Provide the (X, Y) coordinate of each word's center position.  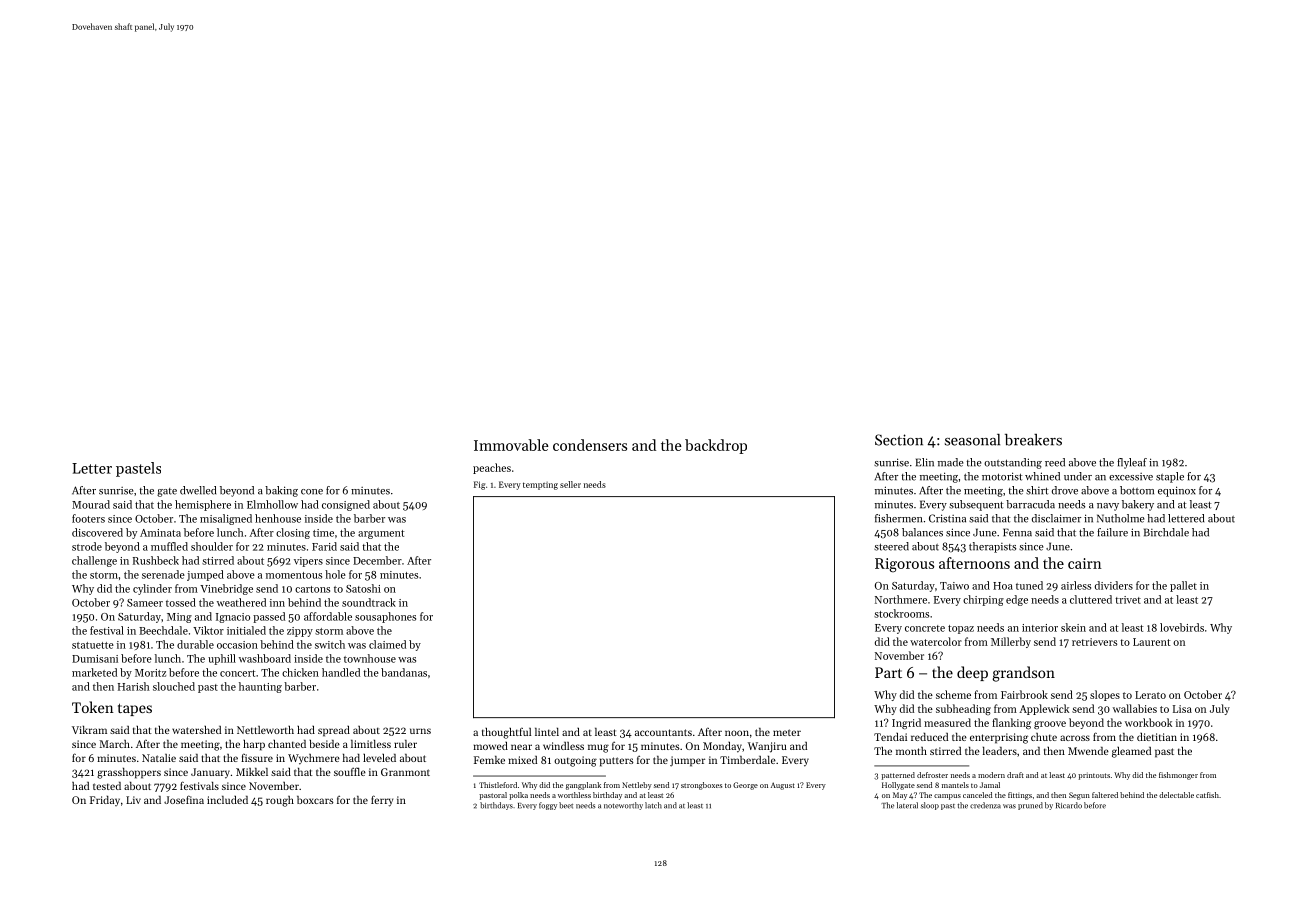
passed (269, 617)
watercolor (936, 641)
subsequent (976, 505)
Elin (925, 462)
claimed (387, 644)
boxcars (315, 800)
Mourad (91, 504)
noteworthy (623, 806)
